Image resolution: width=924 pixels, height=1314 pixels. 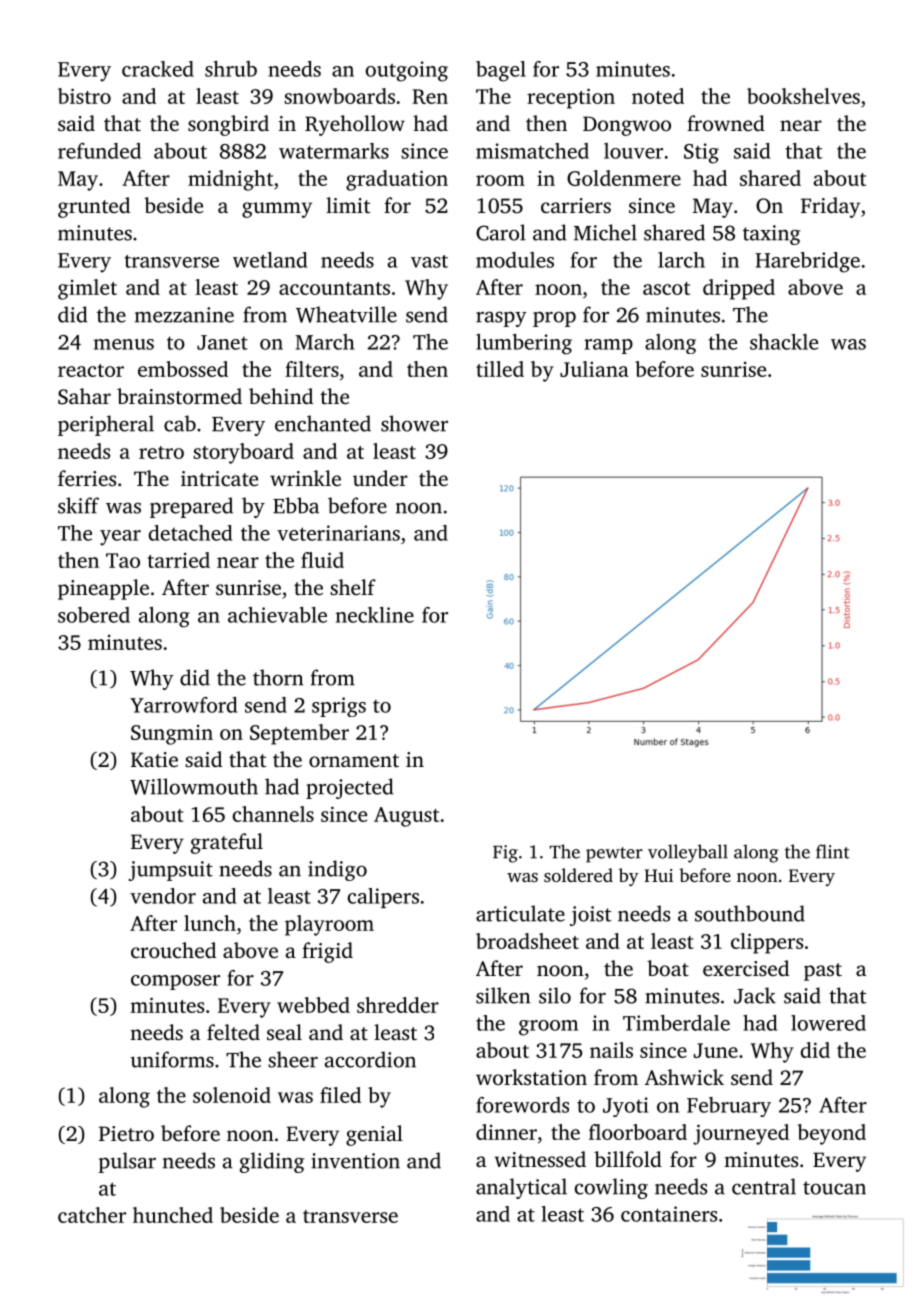 I want to click on vendor, so click(x=163, y=896).
